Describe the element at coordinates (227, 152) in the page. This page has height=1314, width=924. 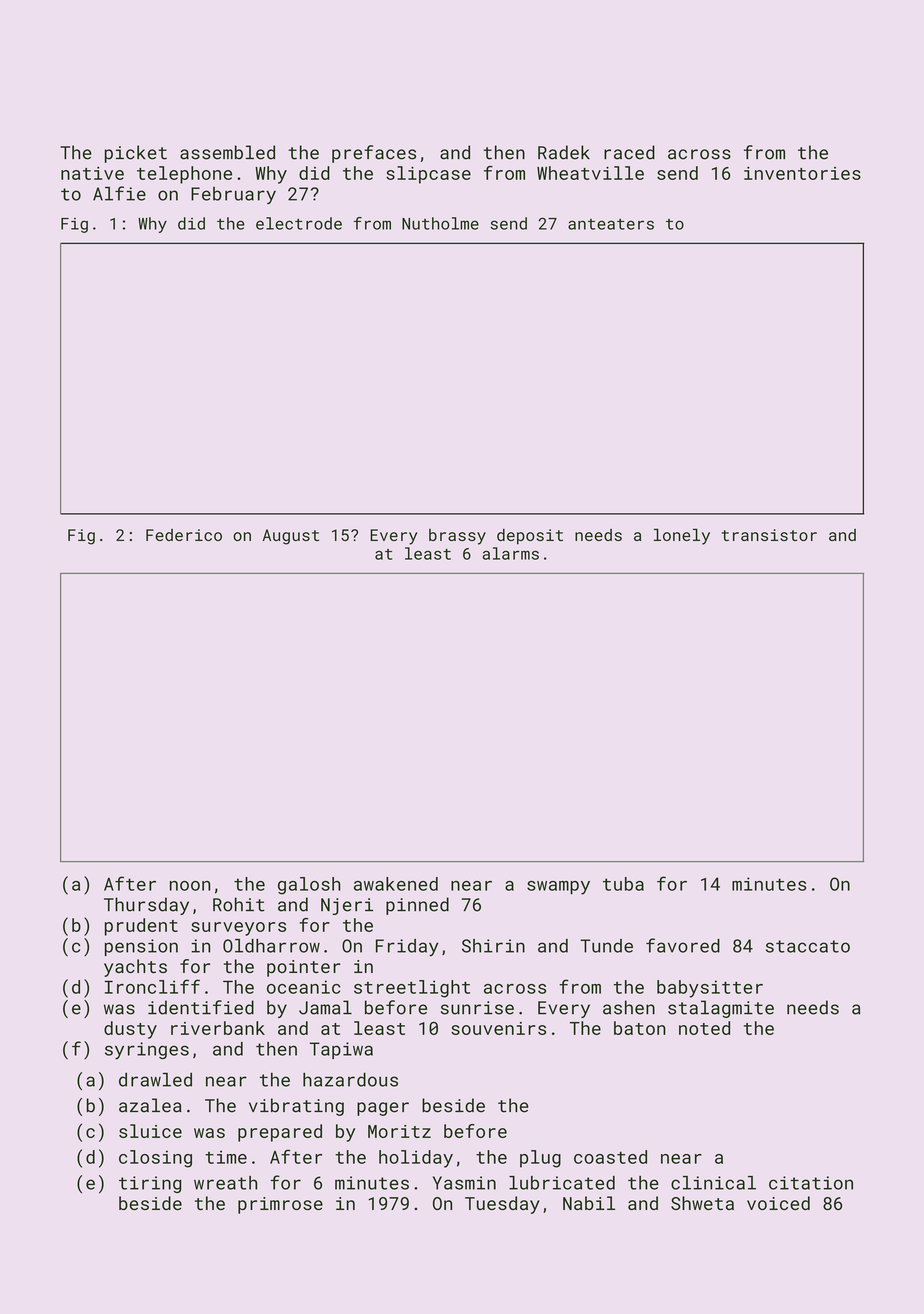
I see `assembled` at that location.
